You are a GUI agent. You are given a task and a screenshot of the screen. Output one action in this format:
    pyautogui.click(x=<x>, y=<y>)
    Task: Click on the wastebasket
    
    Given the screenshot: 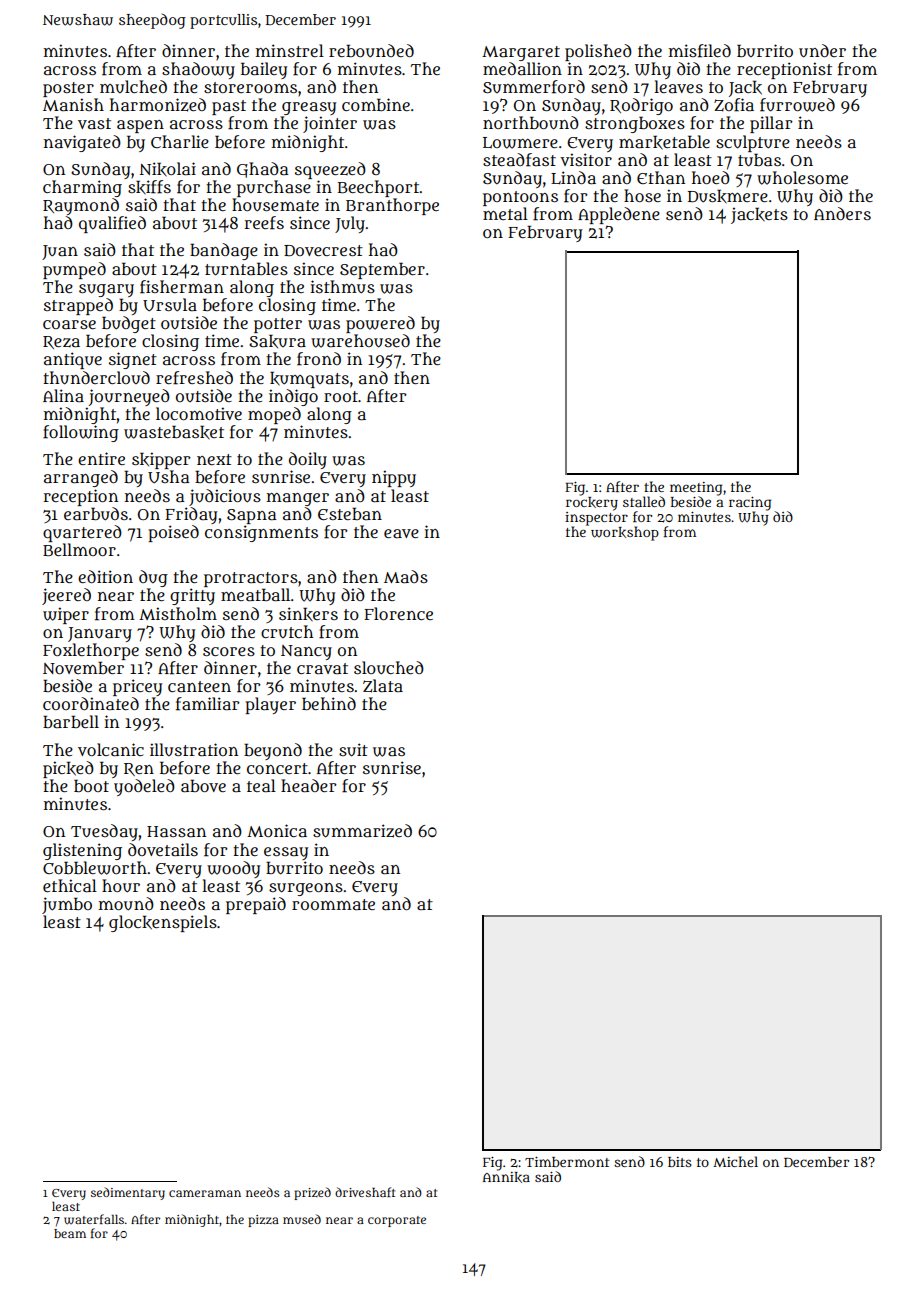 What is the action you would take?
    pyautogui.click(x=174, y=432)
